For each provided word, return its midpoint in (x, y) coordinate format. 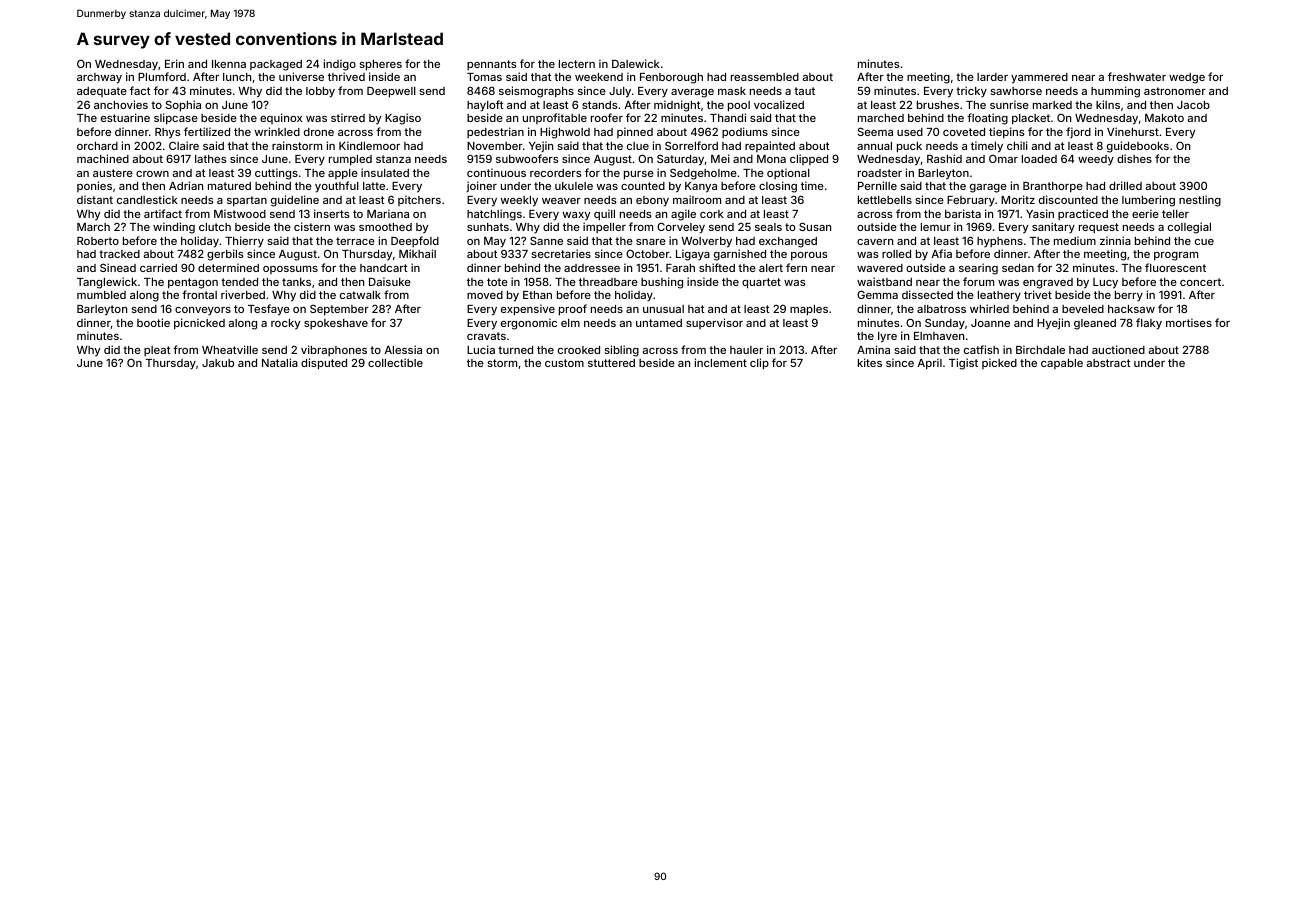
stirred (348, 117)
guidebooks (1138, 147)
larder (992, 77)
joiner (481, 186)
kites (870, 362)
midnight (677, 106)
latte (374, 186)
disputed (324, 364)
